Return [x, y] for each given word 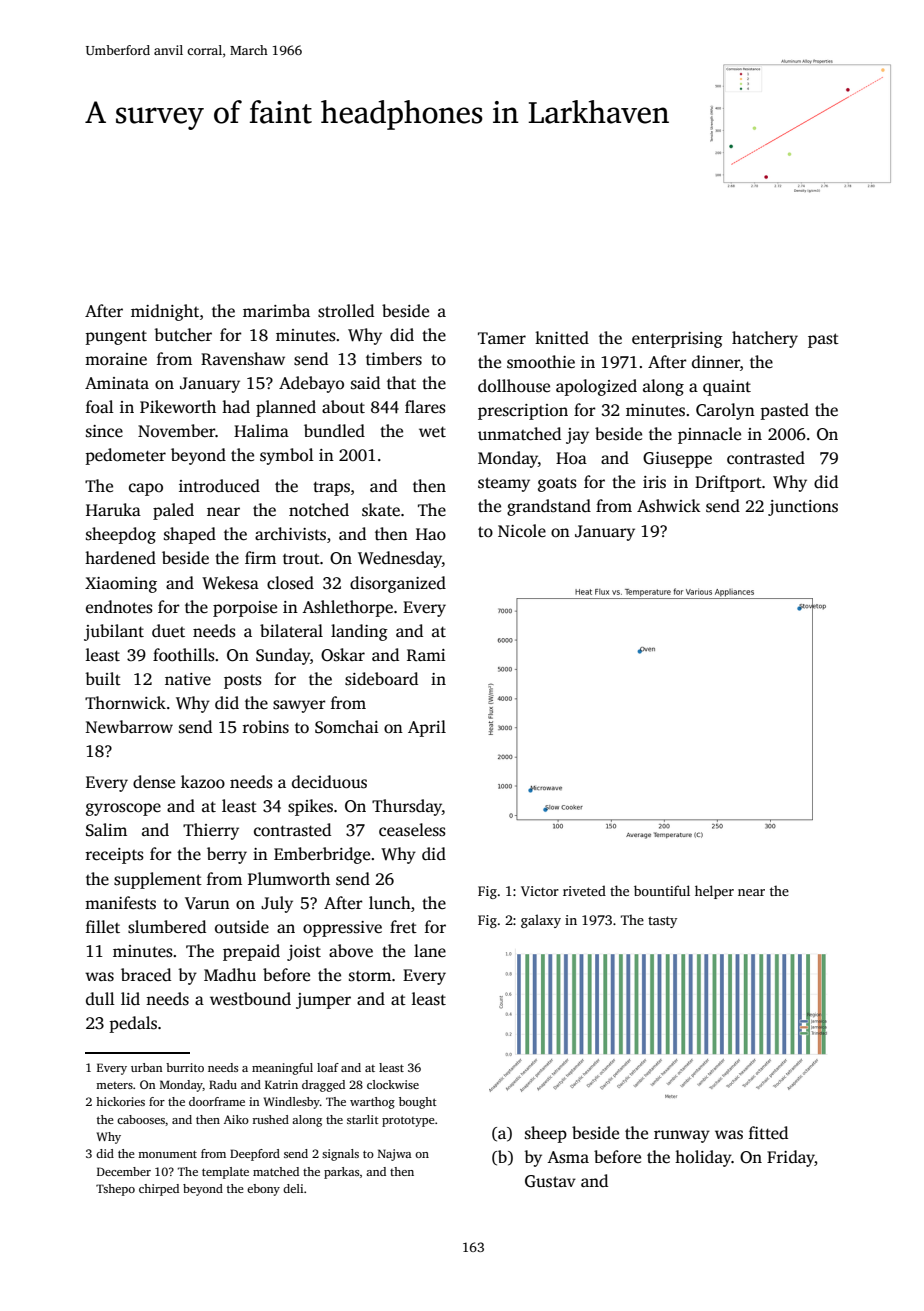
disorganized [398, 584]
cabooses [141, 1119]
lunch [390, 903]
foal [100, 407]
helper [714, 892]
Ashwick [669, 506]
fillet [103, 927]
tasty [662, 922]
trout [301, 559]
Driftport [728, 483]
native [188, 679]
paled [173, 511]
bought [418, 1103]
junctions [803, 508]
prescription [523, 412]
